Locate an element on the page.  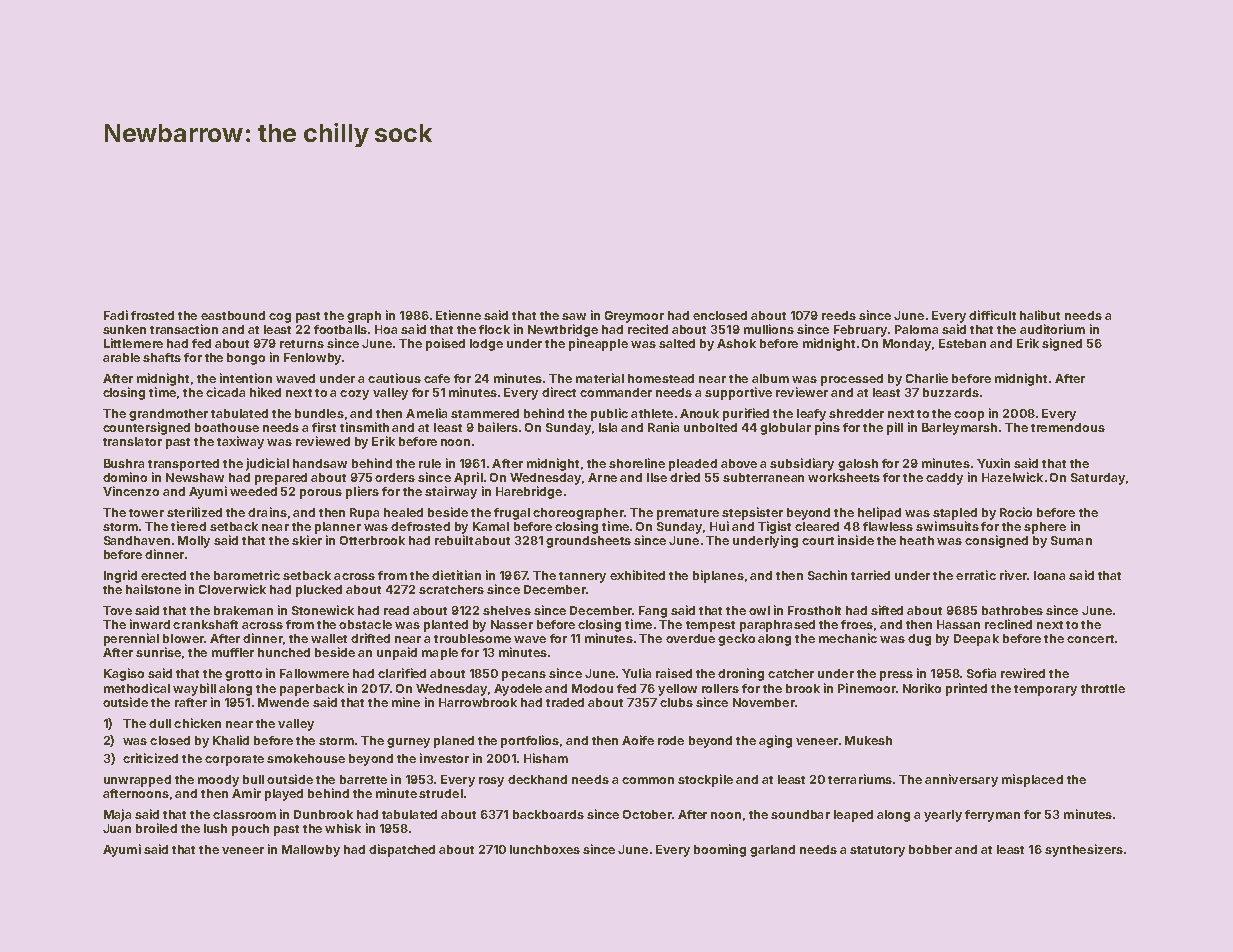
bobber is located at coordinates (930, 849).
